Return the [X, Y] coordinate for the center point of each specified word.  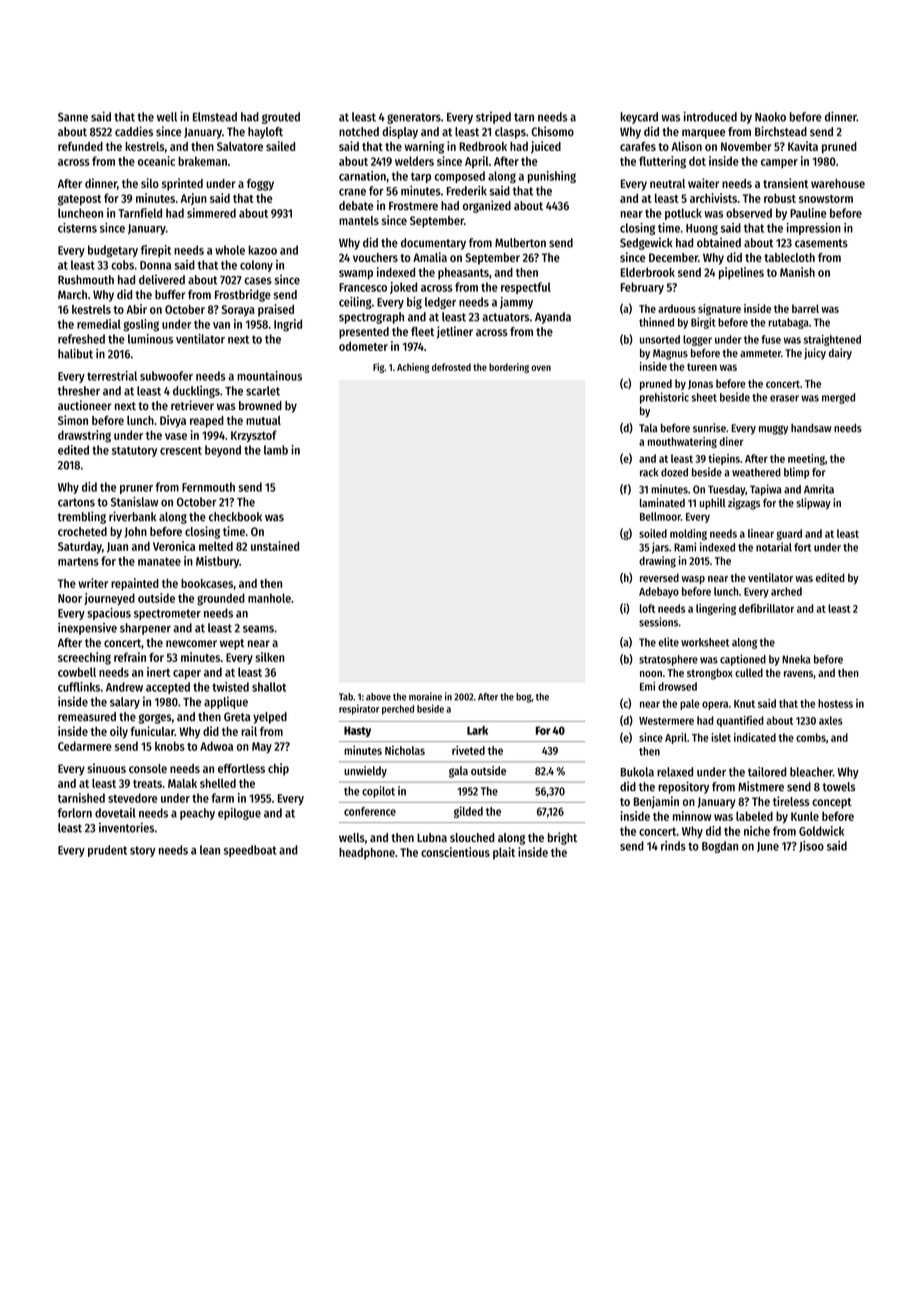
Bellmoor [660, 516]
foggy [260, 185]
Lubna [432, 837]
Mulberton [520, 243]
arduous [677, 308]
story [142, 851]
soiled [653, 533]
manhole [269, 598]
